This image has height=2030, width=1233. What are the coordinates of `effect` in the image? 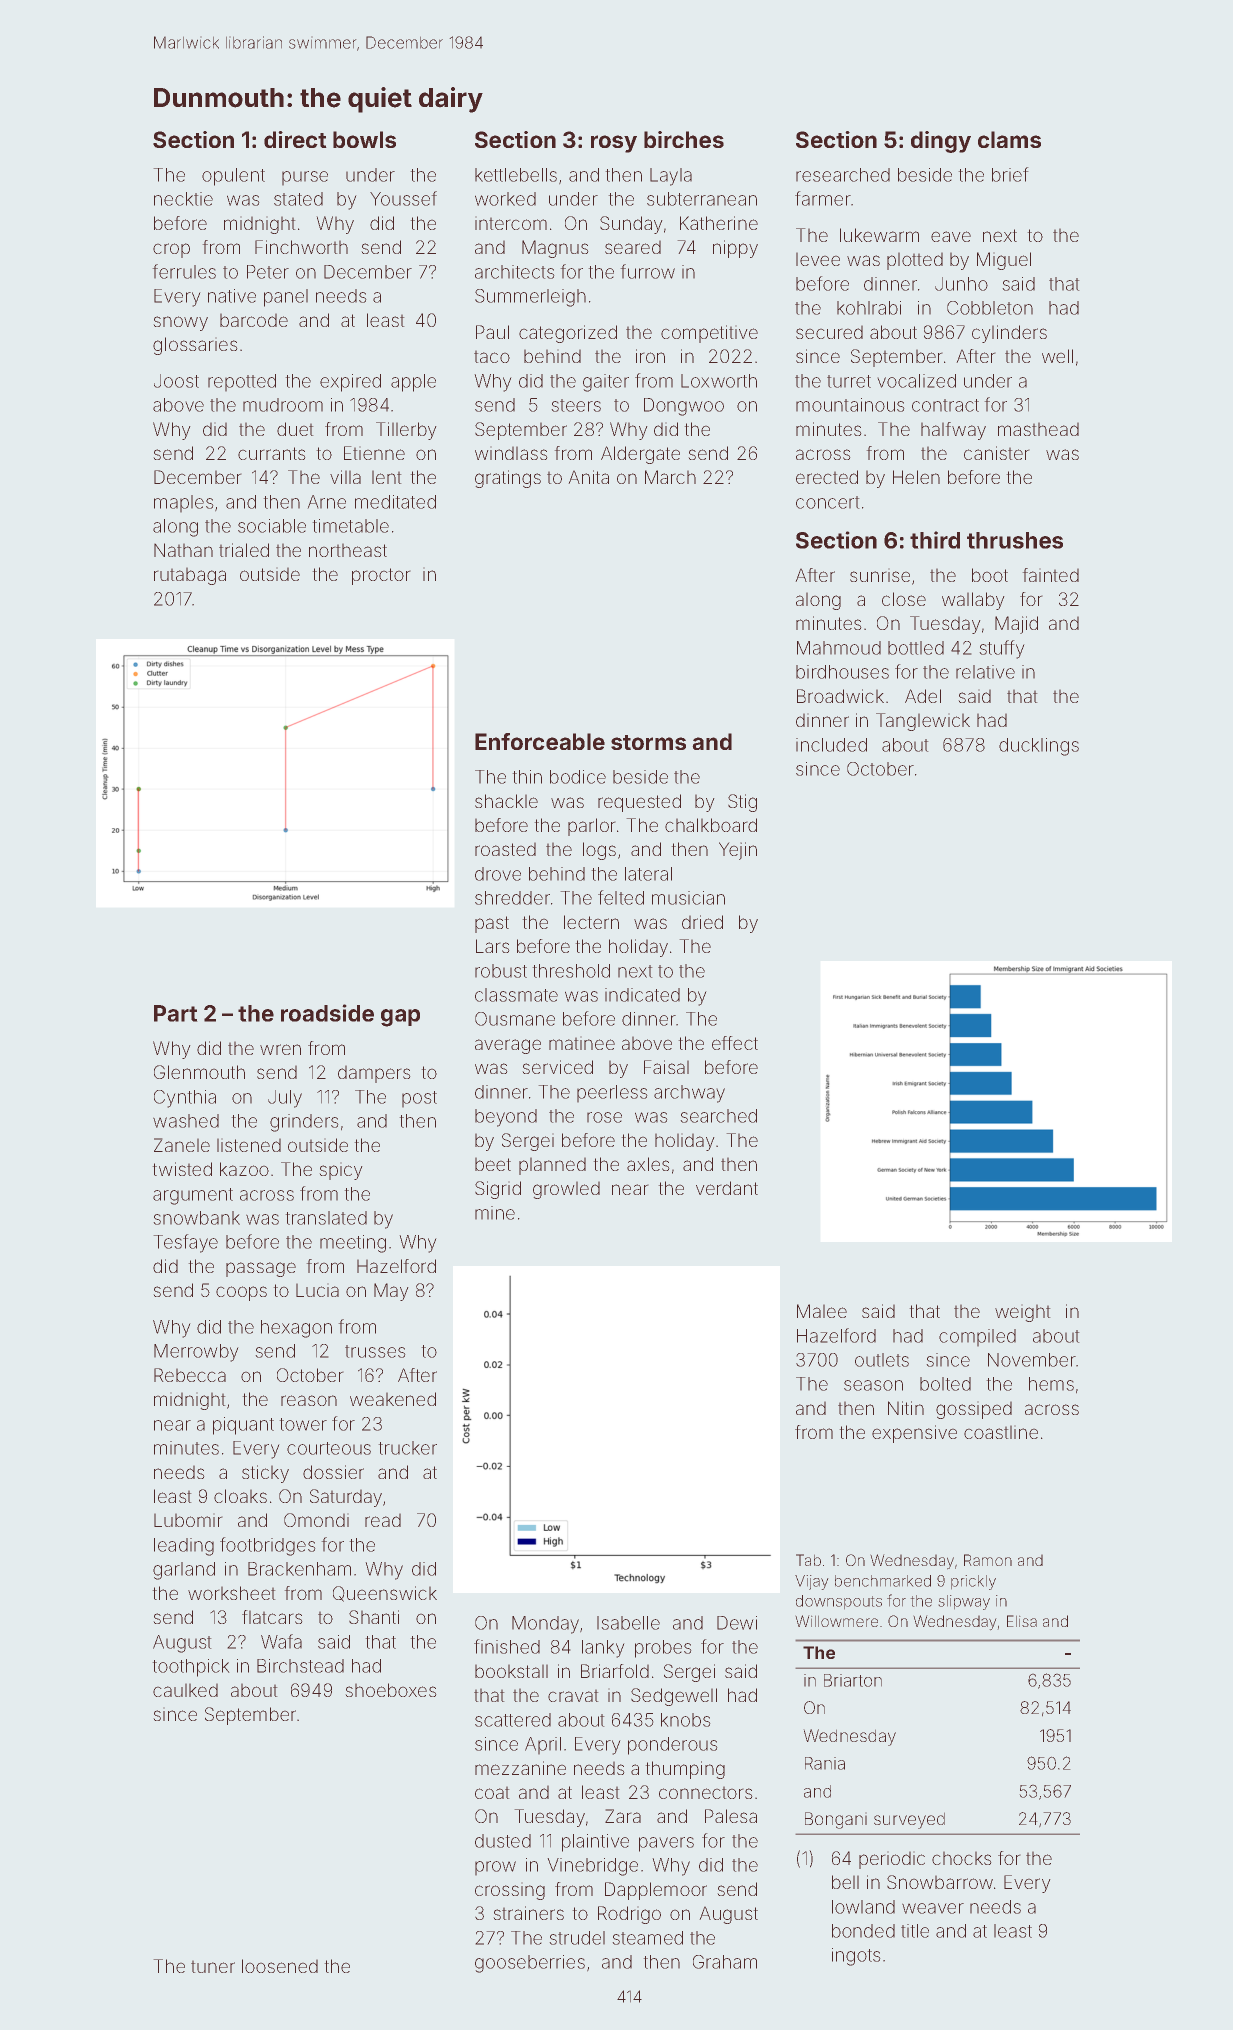 It's located at (735, 1043).
